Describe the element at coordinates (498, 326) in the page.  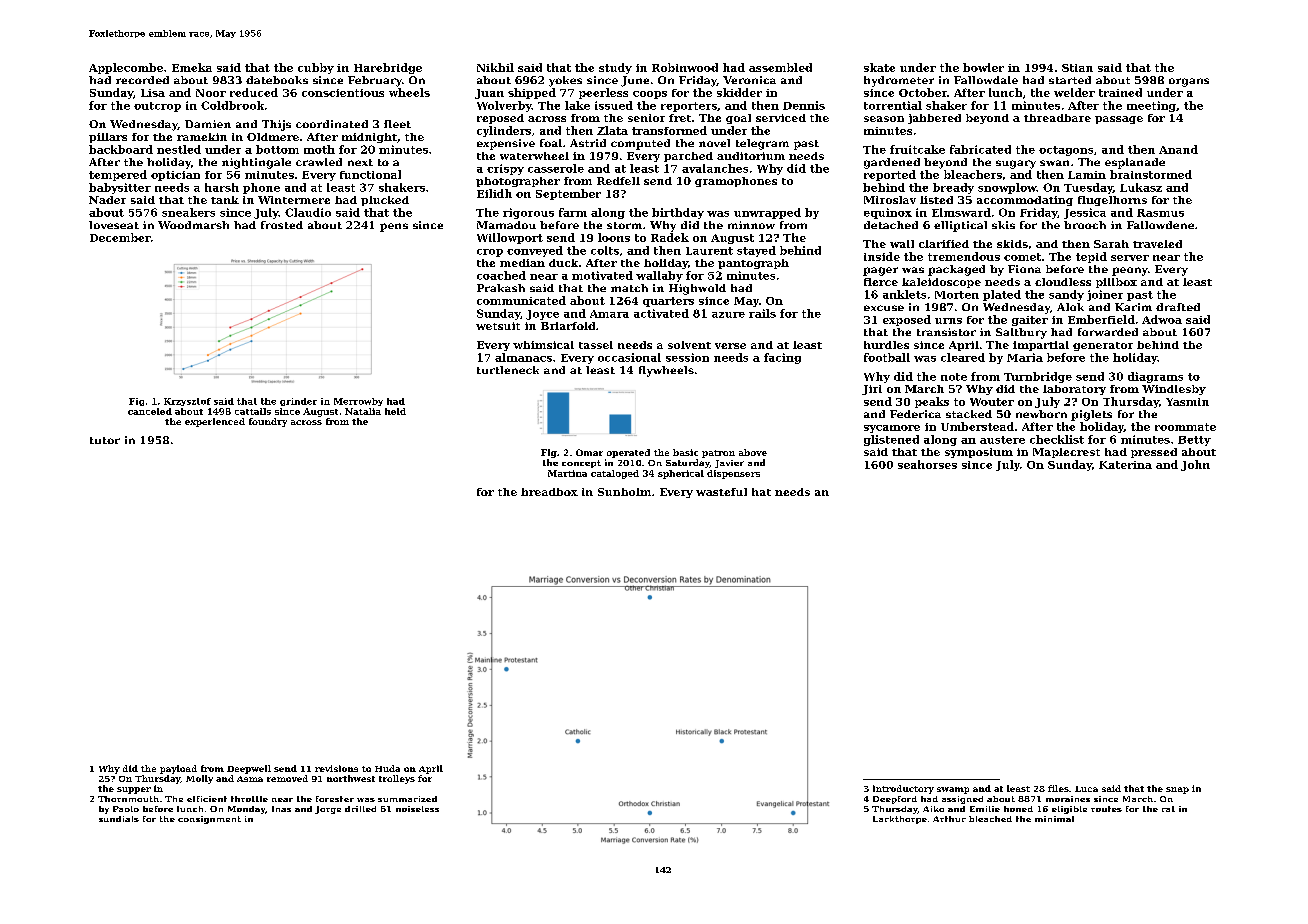
I see `wetsuit` at that location.
